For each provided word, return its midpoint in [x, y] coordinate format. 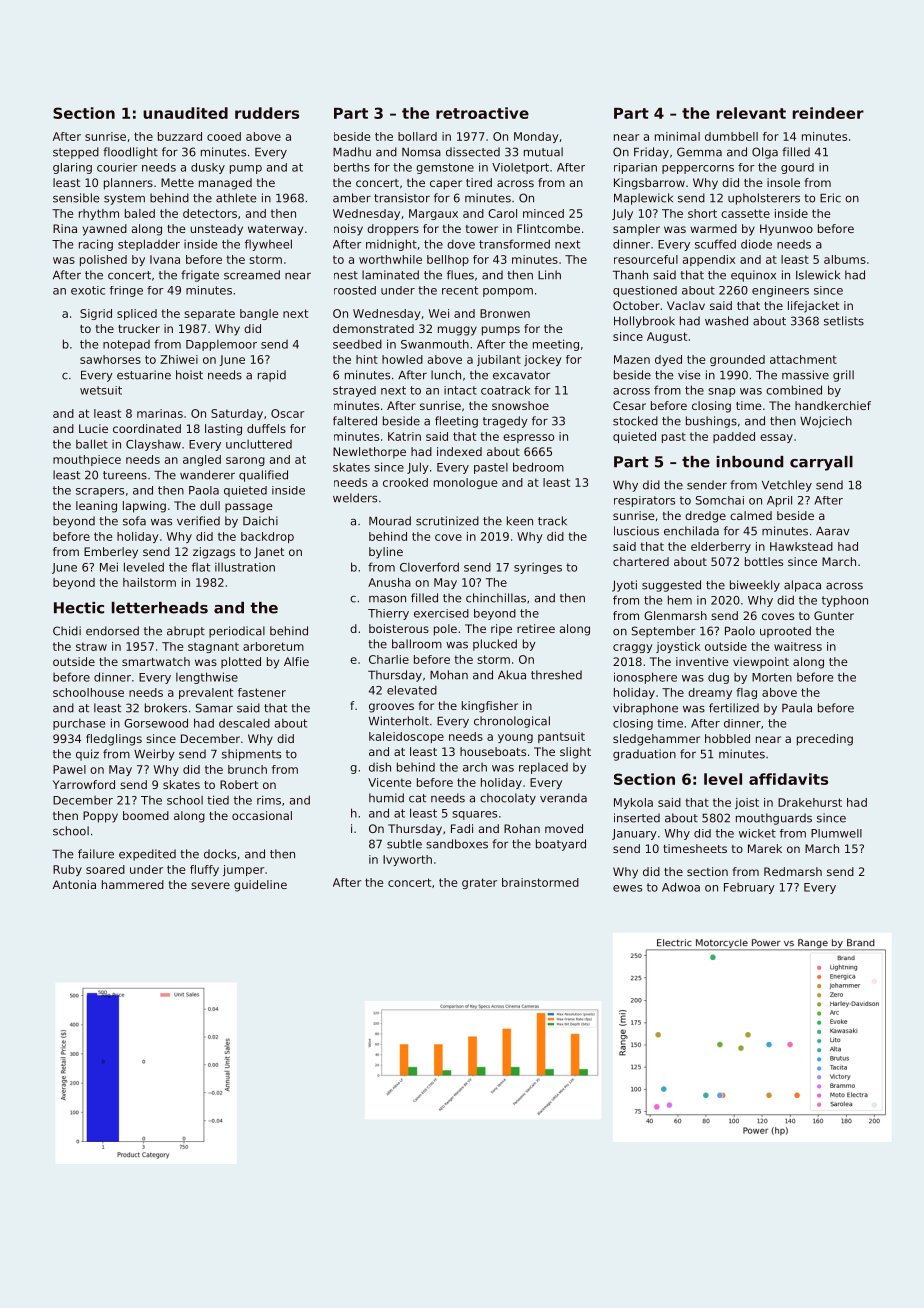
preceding [825, 740]
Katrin [404, 436]
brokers [166, 708]
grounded [737, 360]
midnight [391, 245]
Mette [177, 182]
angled [202, 460]
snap [721, 392]
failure [96, 854]
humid [386, 798]
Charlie [389, 659]
